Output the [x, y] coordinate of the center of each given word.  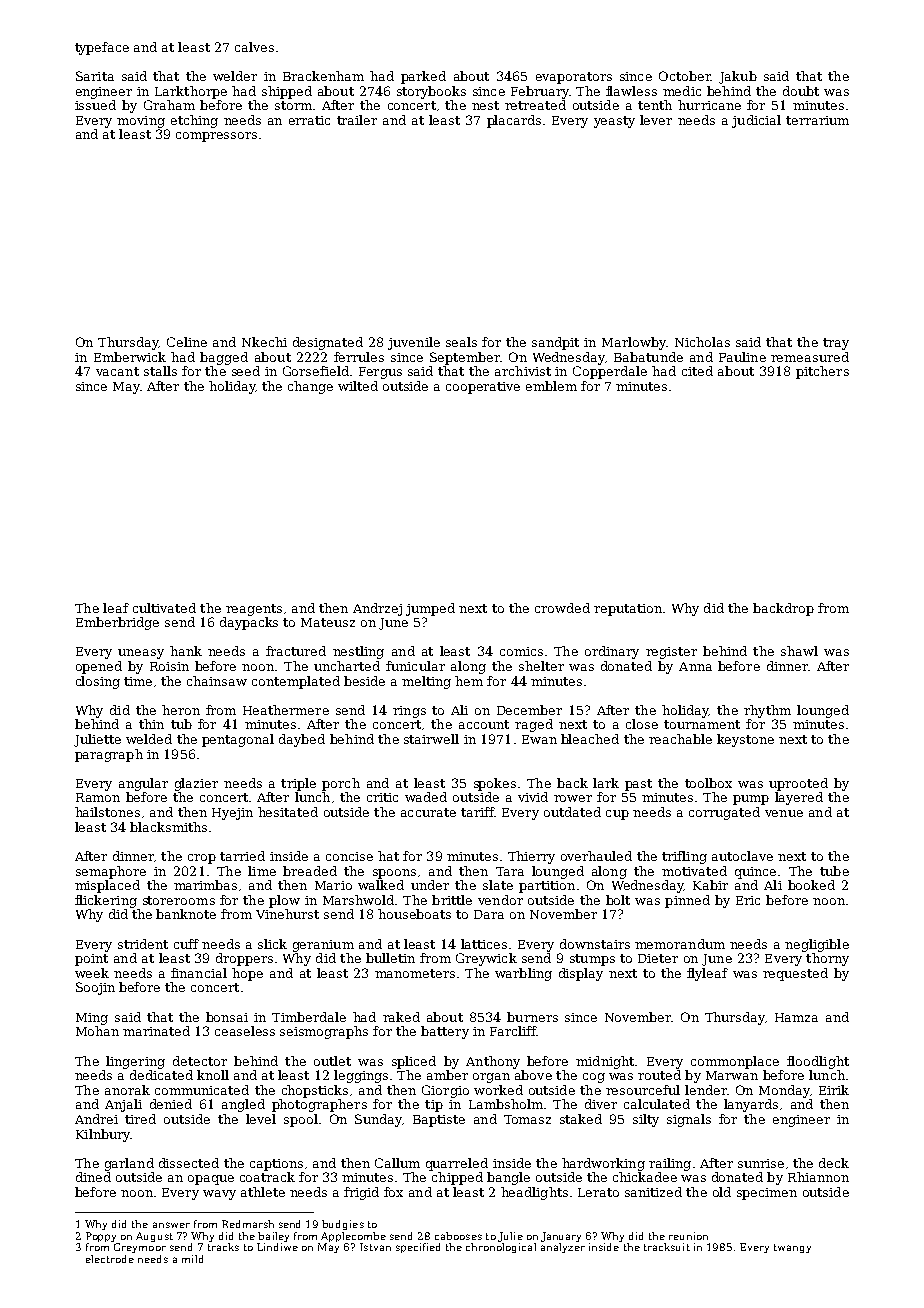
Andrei [96, 1119]
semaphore [111, 872]
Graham [169, 105]
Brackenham [323, 76]
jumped [430, 609]
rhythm [767, 711]
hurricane [709, 105]
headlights [534, 1193]
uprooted [798, 784]
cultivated [164, 608]
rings [409, 712]
